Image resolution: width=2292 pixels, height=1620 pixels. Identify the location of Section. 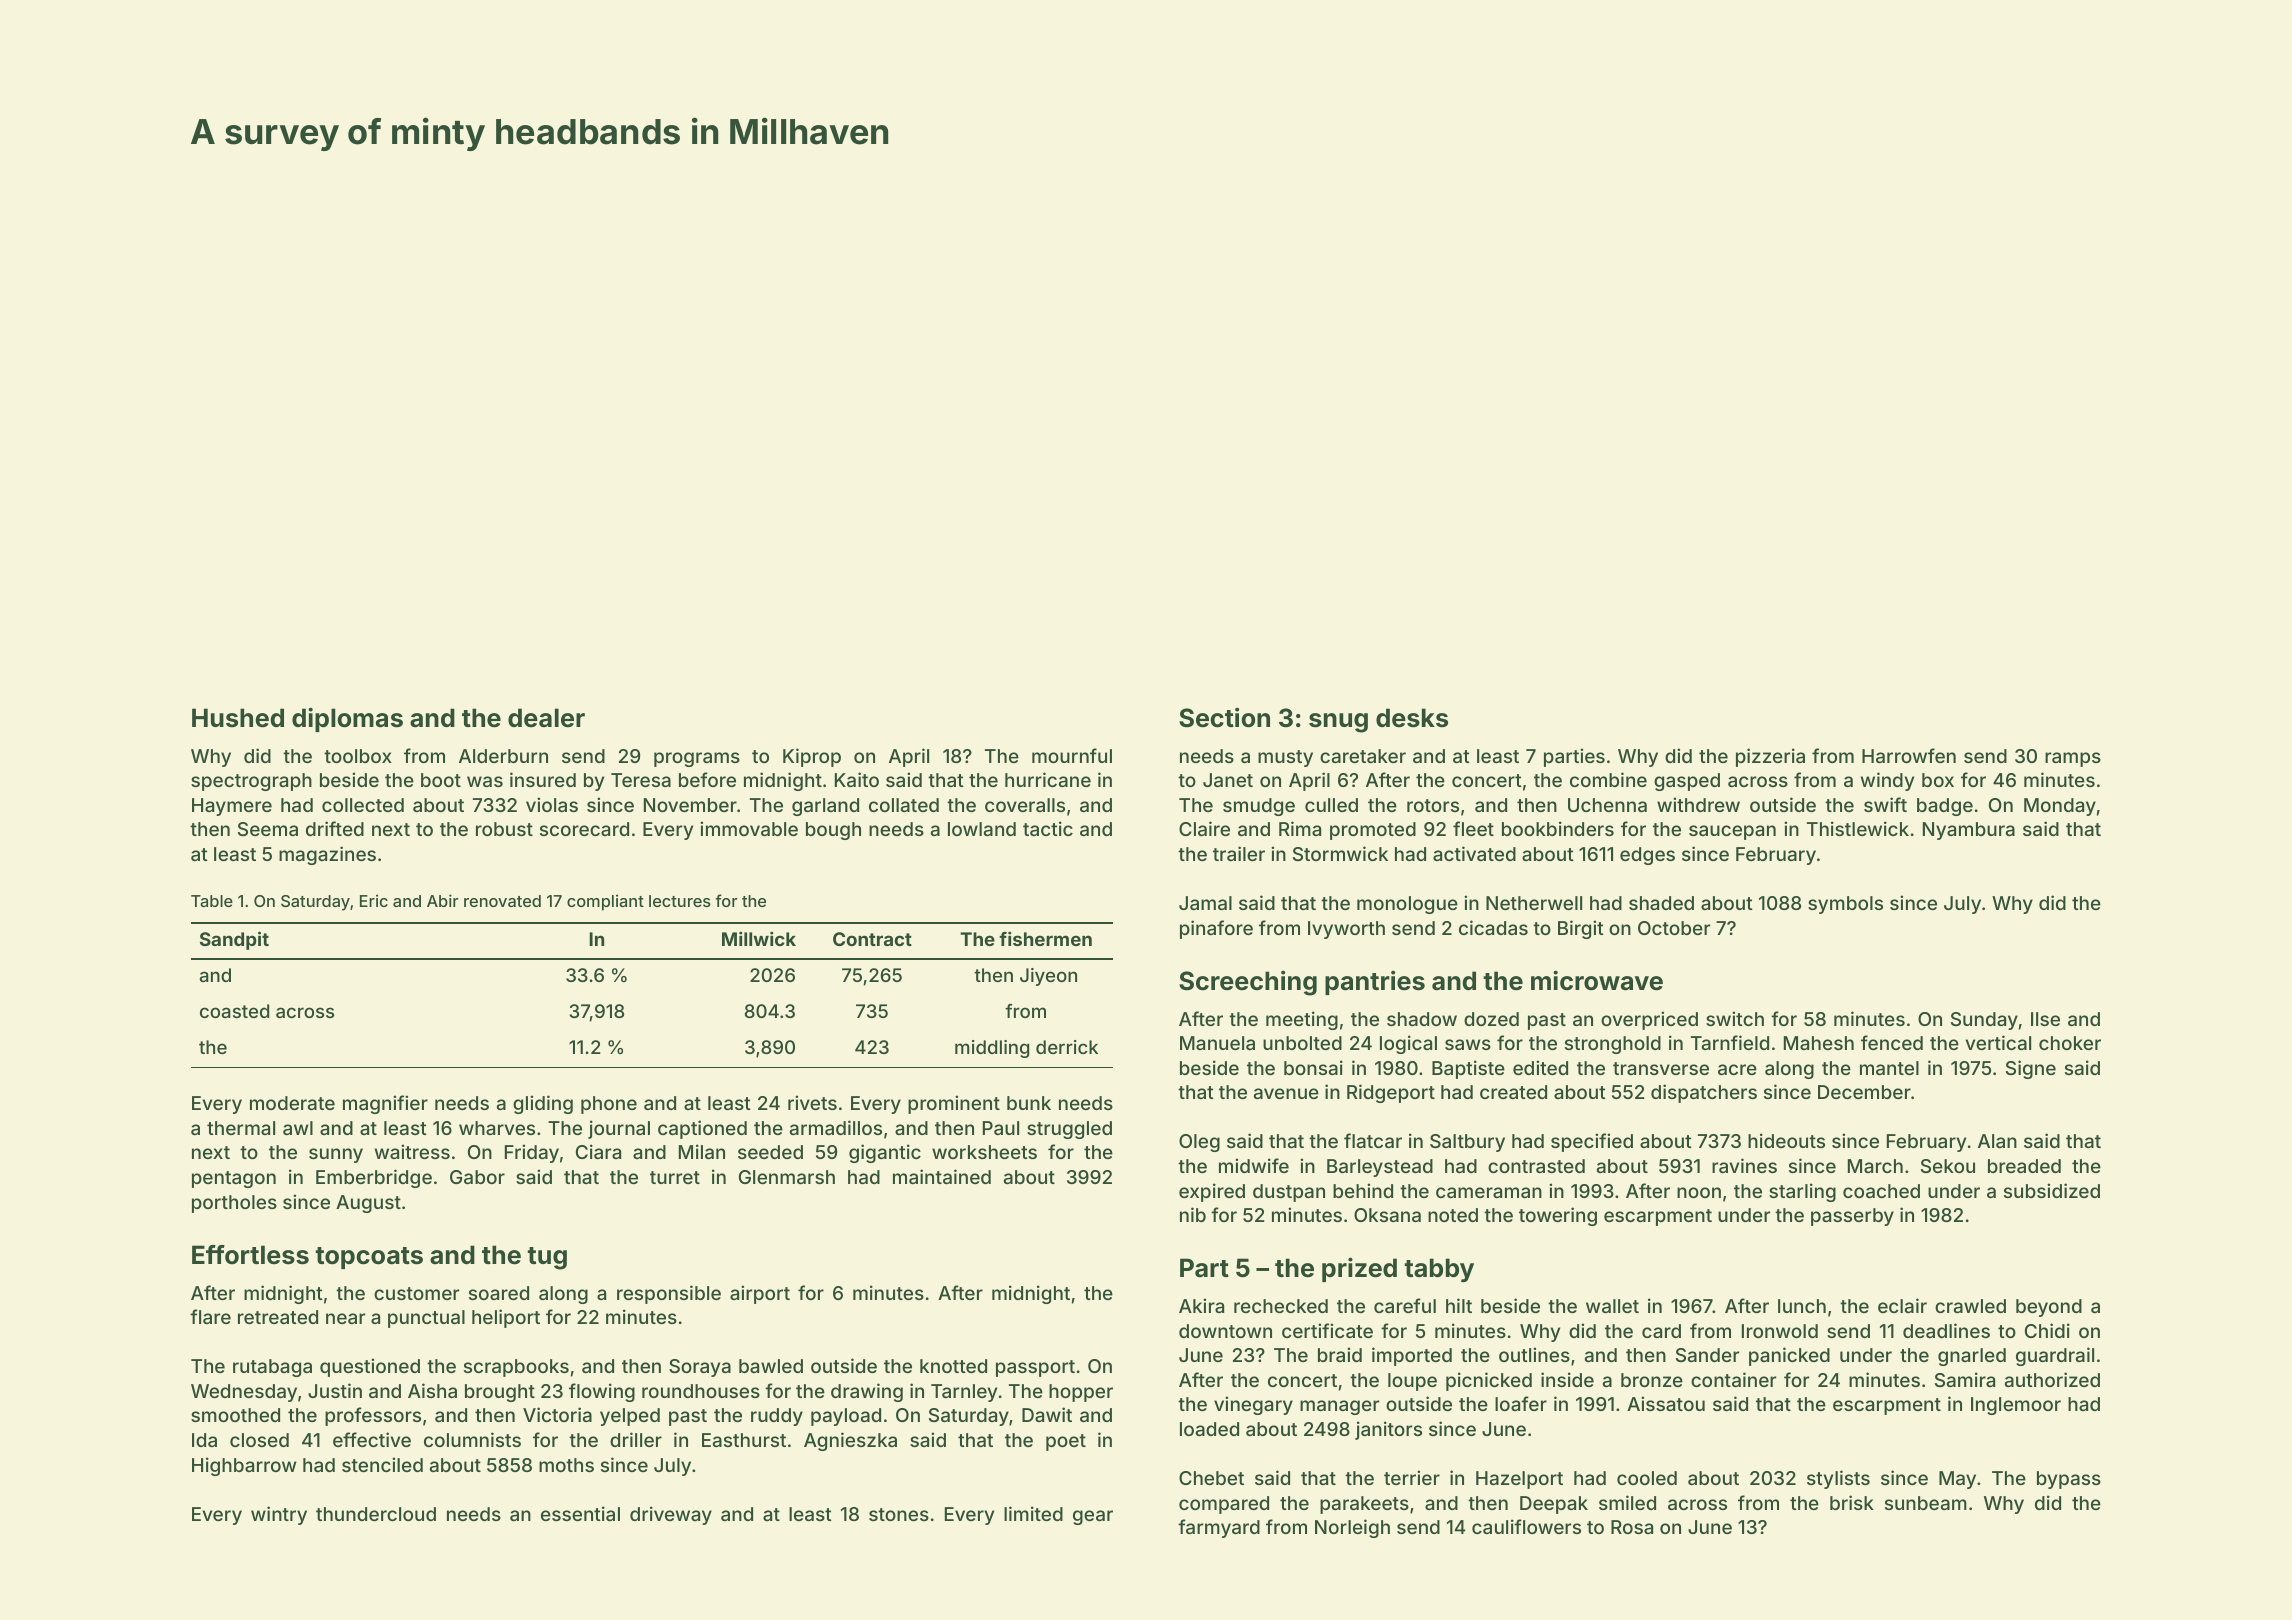
(1224, 717).
